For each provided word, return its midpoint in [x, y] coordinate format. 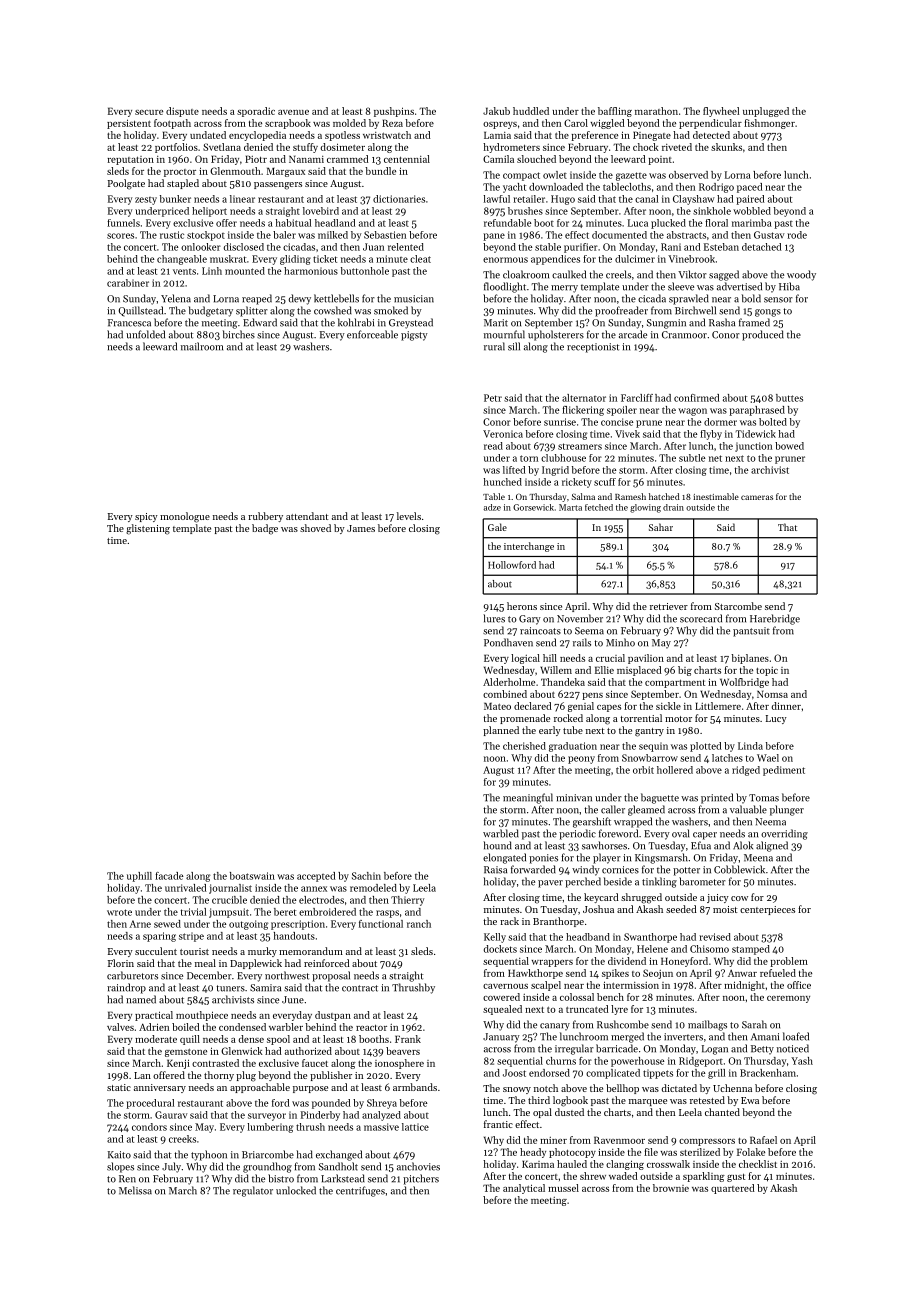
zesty [146, 201]
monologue [185, 517]
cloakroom [526, 274]
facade [169, 876]
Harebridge [775, 619]
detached [762, 247]
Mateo [497, 706]
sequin [653, 747]
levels [409, 516]
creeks [182, 1139]
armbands [415, 1087]
